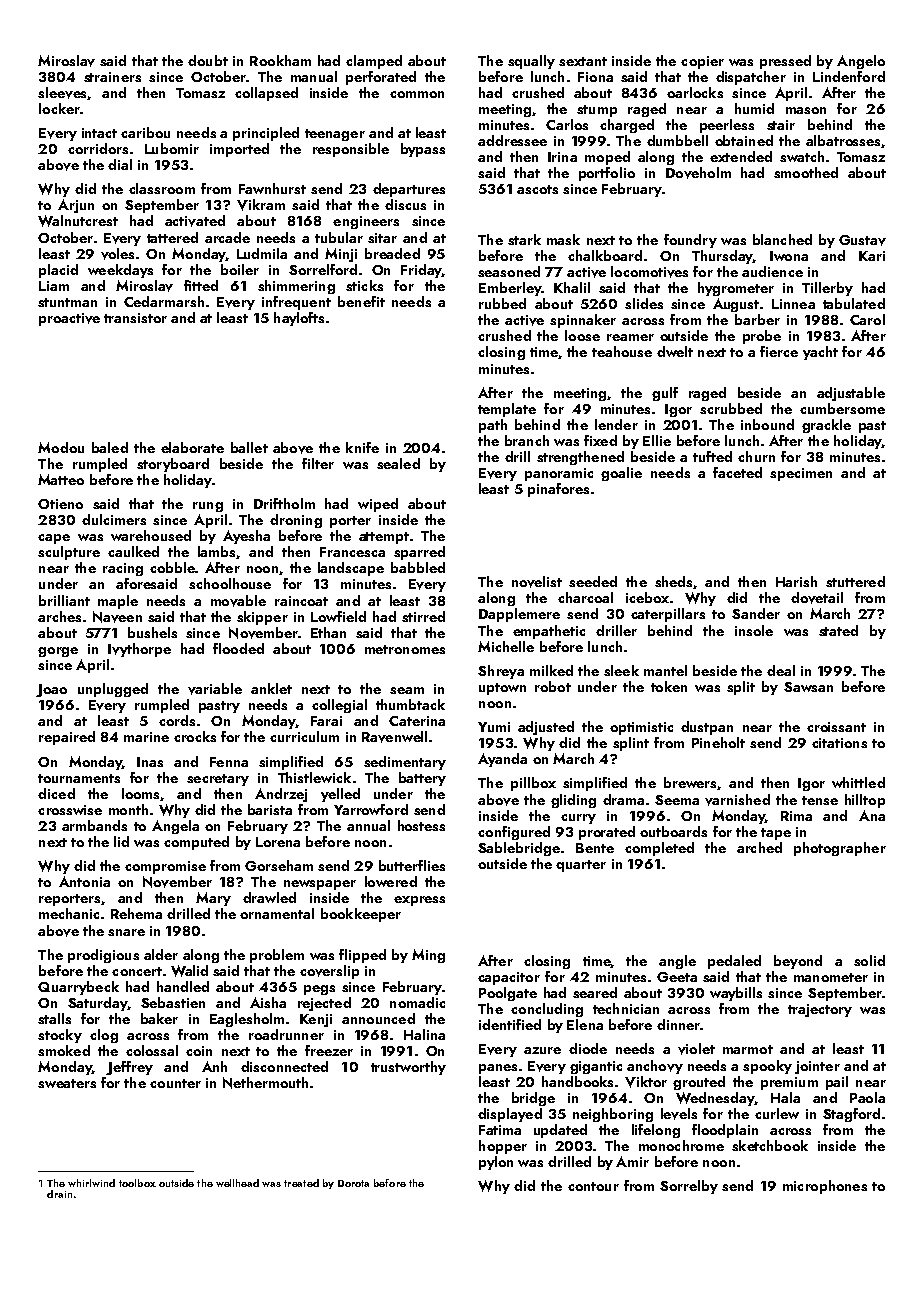 The image size is (924, 1308). What do you see at coordinates (67, 1083) in the document?
I see `sweaters` at bounding box center [67, 1083].
